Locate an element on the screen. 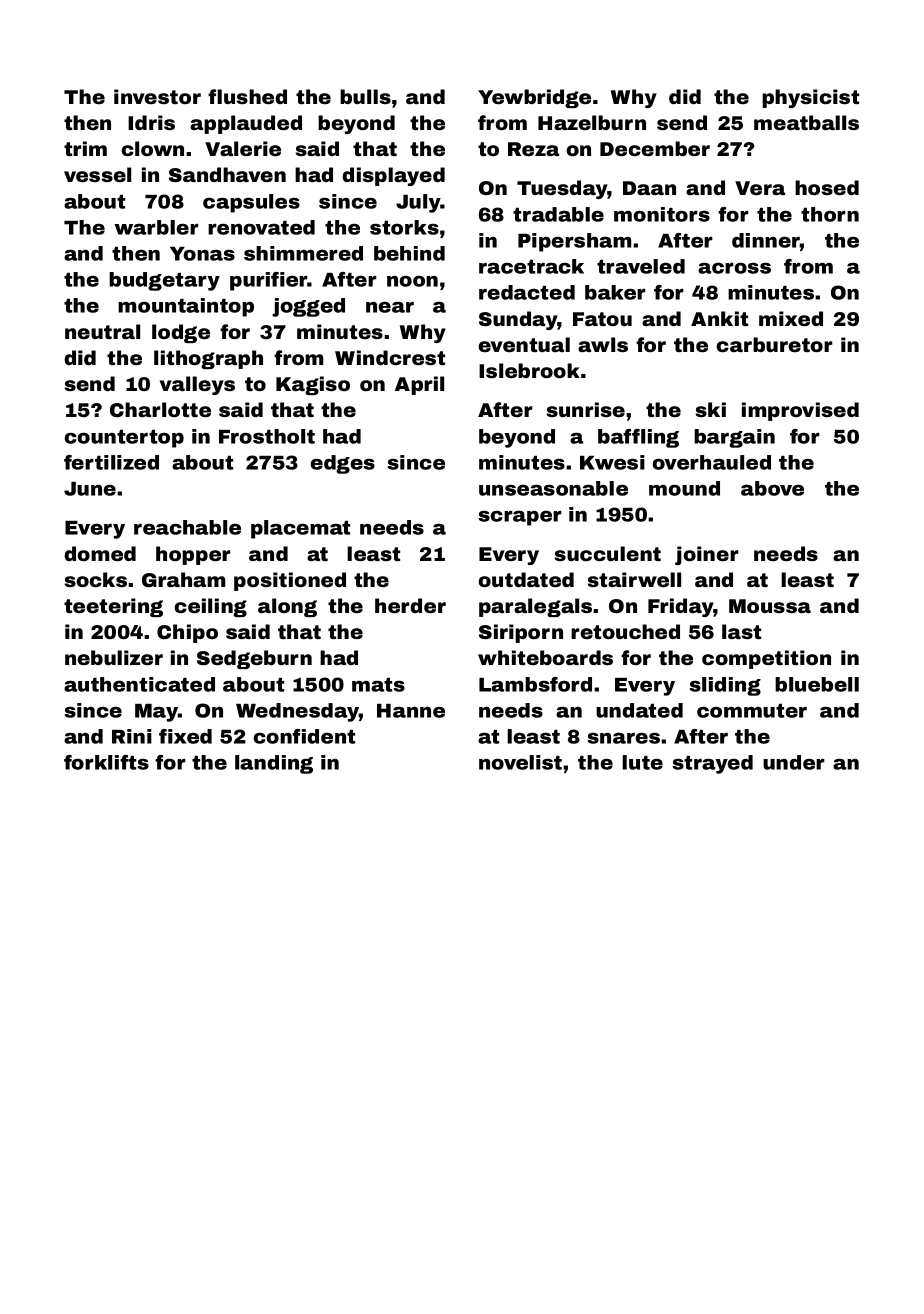 The height and width of the screenshot is (1314, 924). noon is located at coordinates (412, 281).
